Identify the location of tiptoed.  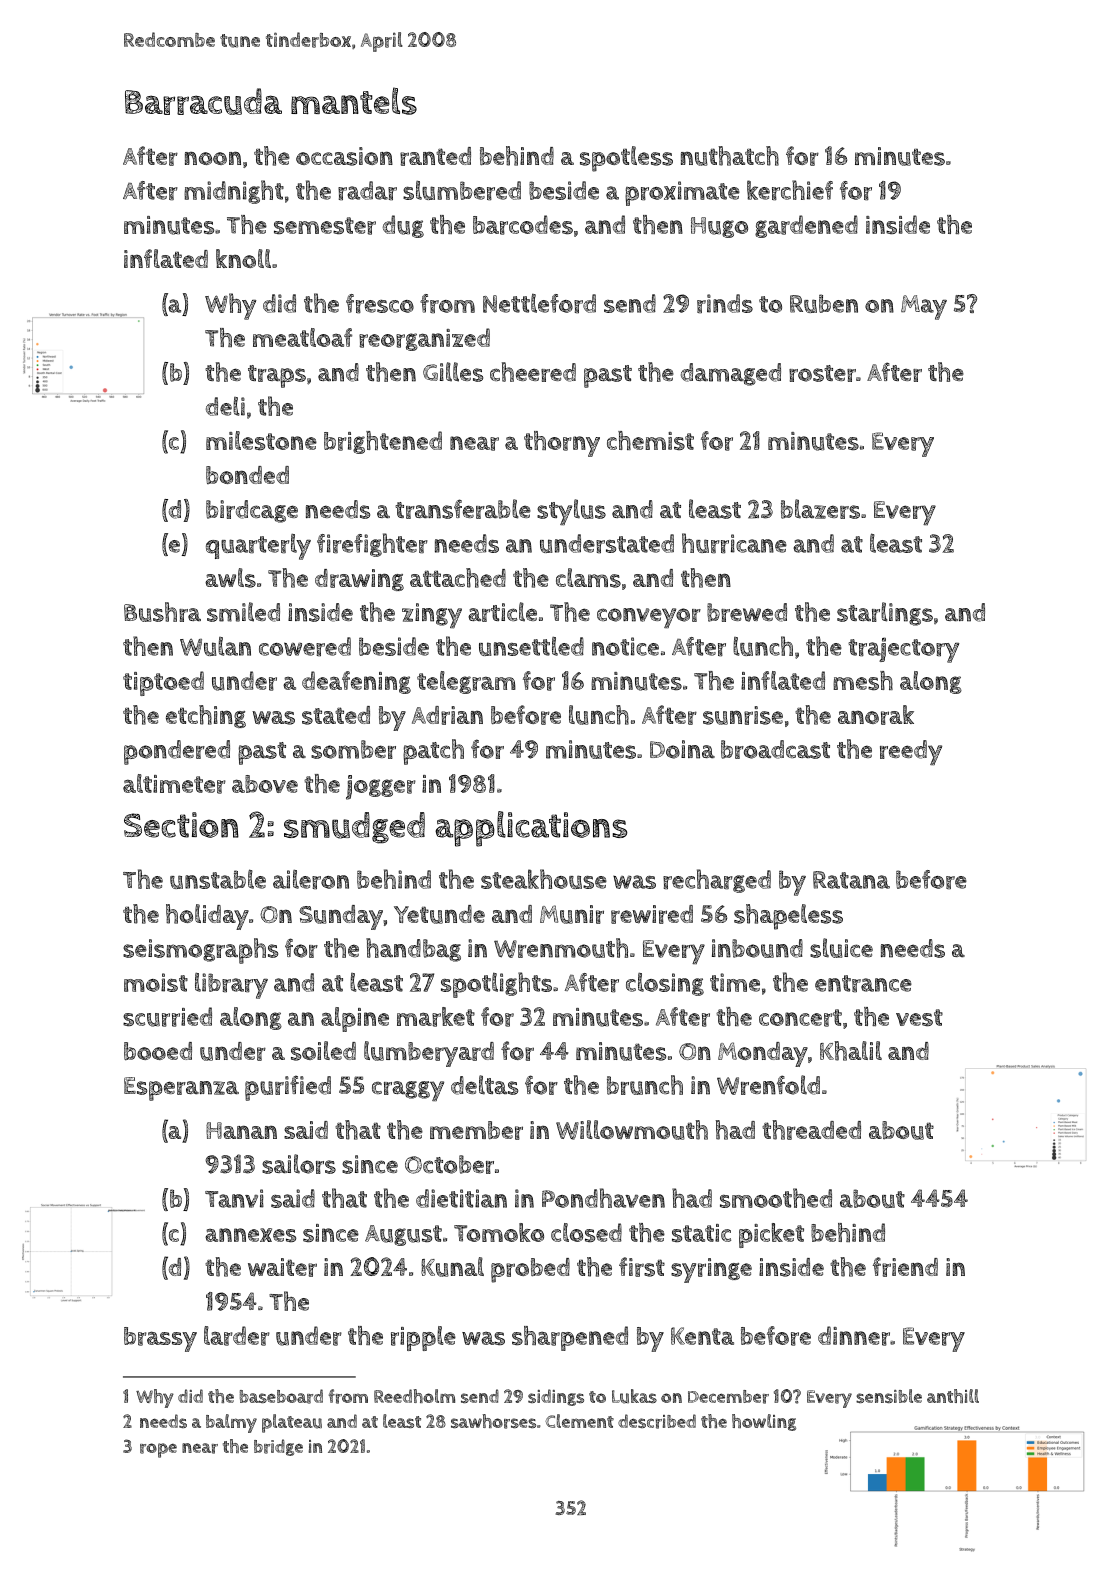
(163, 683).
